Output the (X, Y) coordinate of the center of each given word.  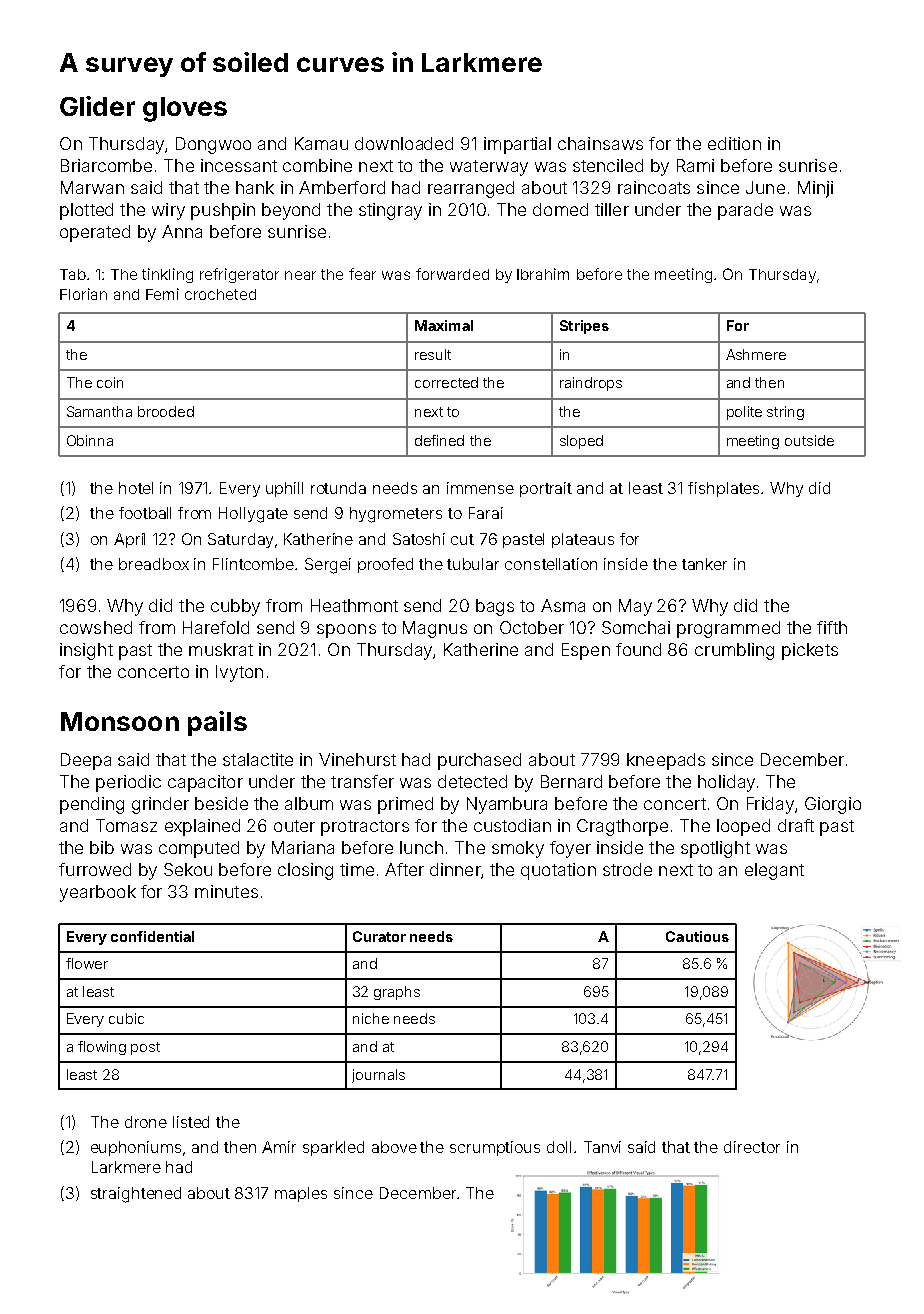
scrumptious (495, 1148)
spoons (346, 631)
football (145, 513)
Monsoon (120, 721)
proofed (385, 565)
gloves (185, 109)
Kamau (321, 143)
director (752, 1147)
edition (734, 143)
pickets (810, 651)
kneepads (666, 761)
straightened (136, 1195)
